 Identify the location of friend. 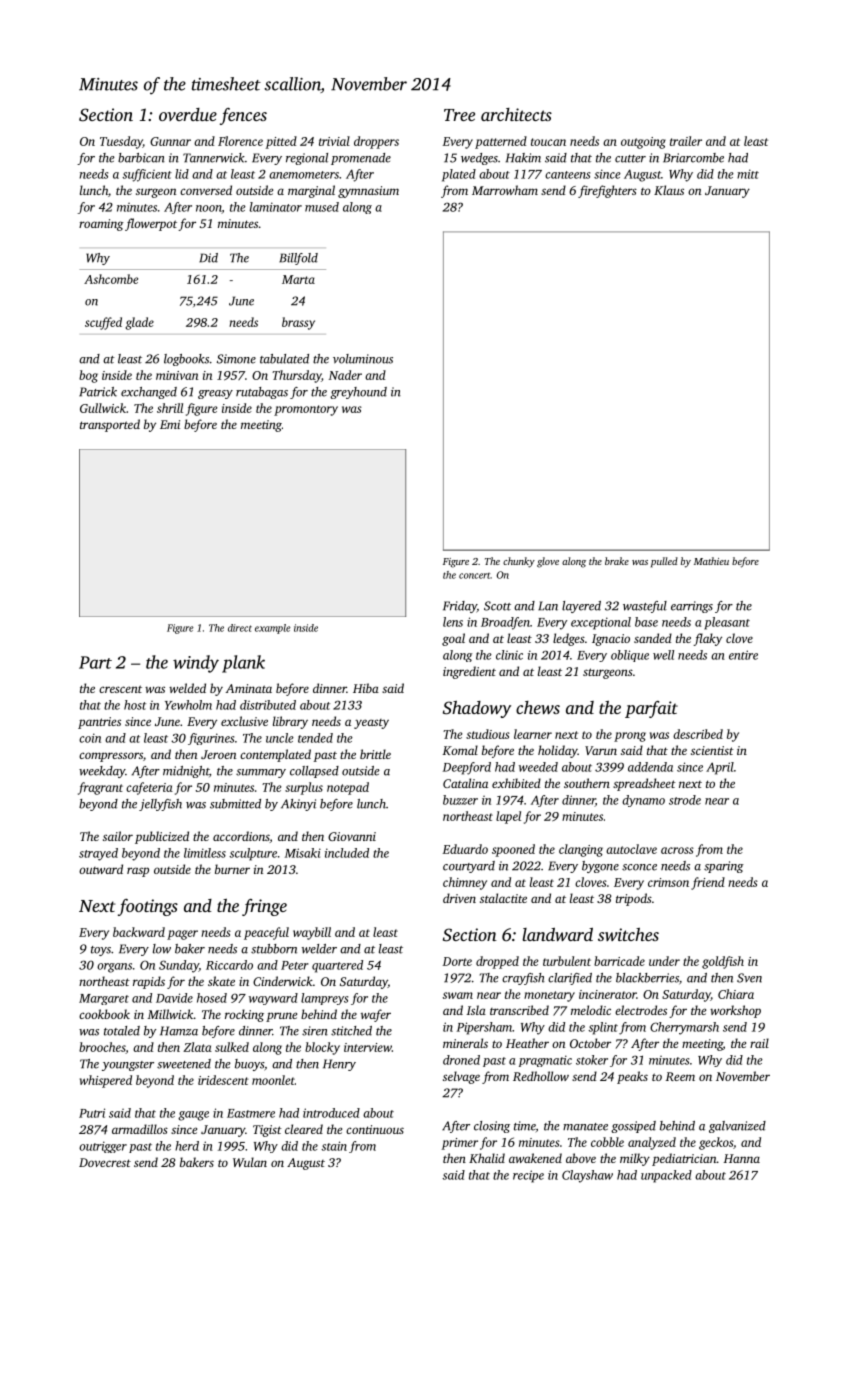
(708, 883).
